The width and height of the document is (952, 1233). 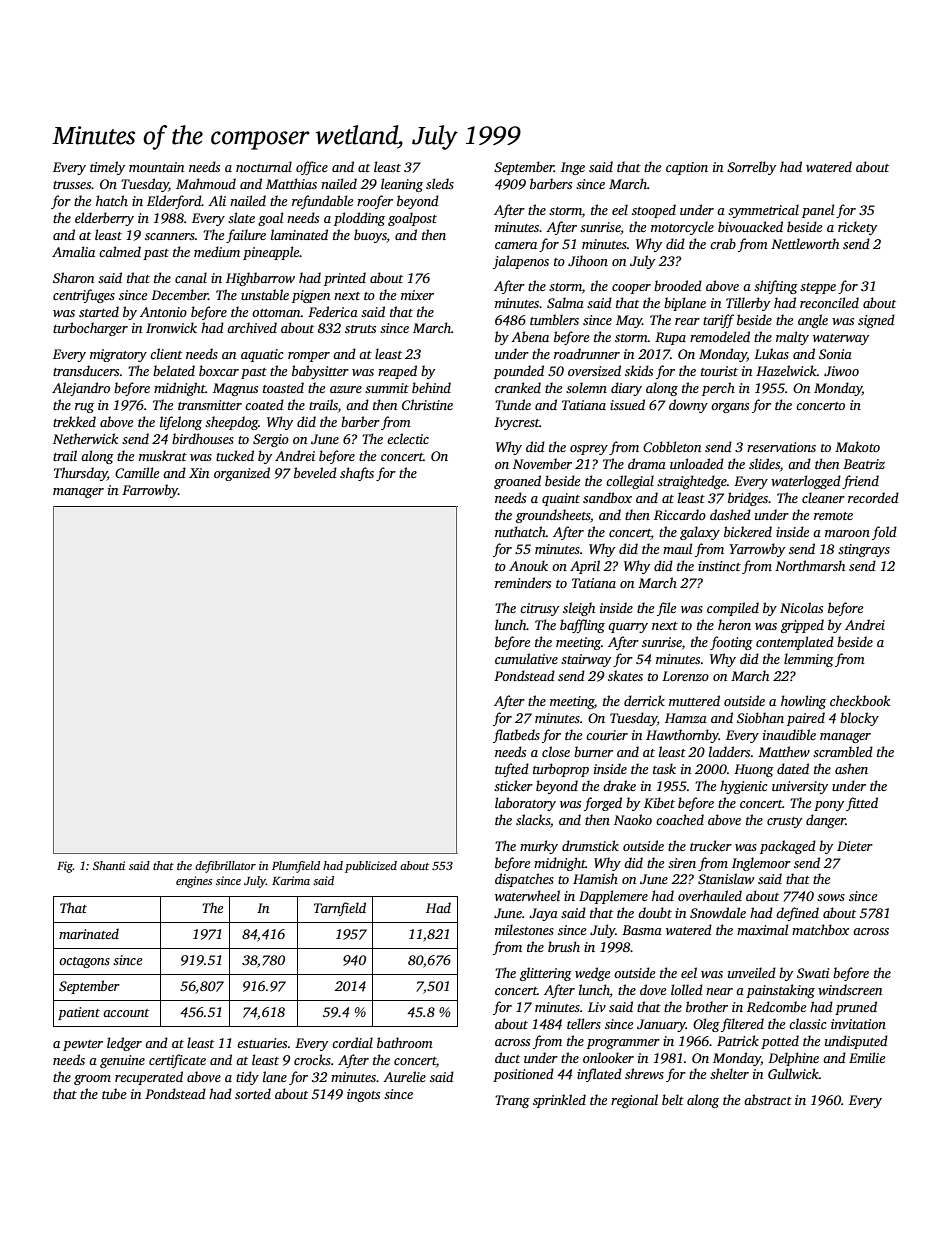 What do you see at coordinates (312, 168) in the document?
I see `office` at bounding box center [312, 168].
